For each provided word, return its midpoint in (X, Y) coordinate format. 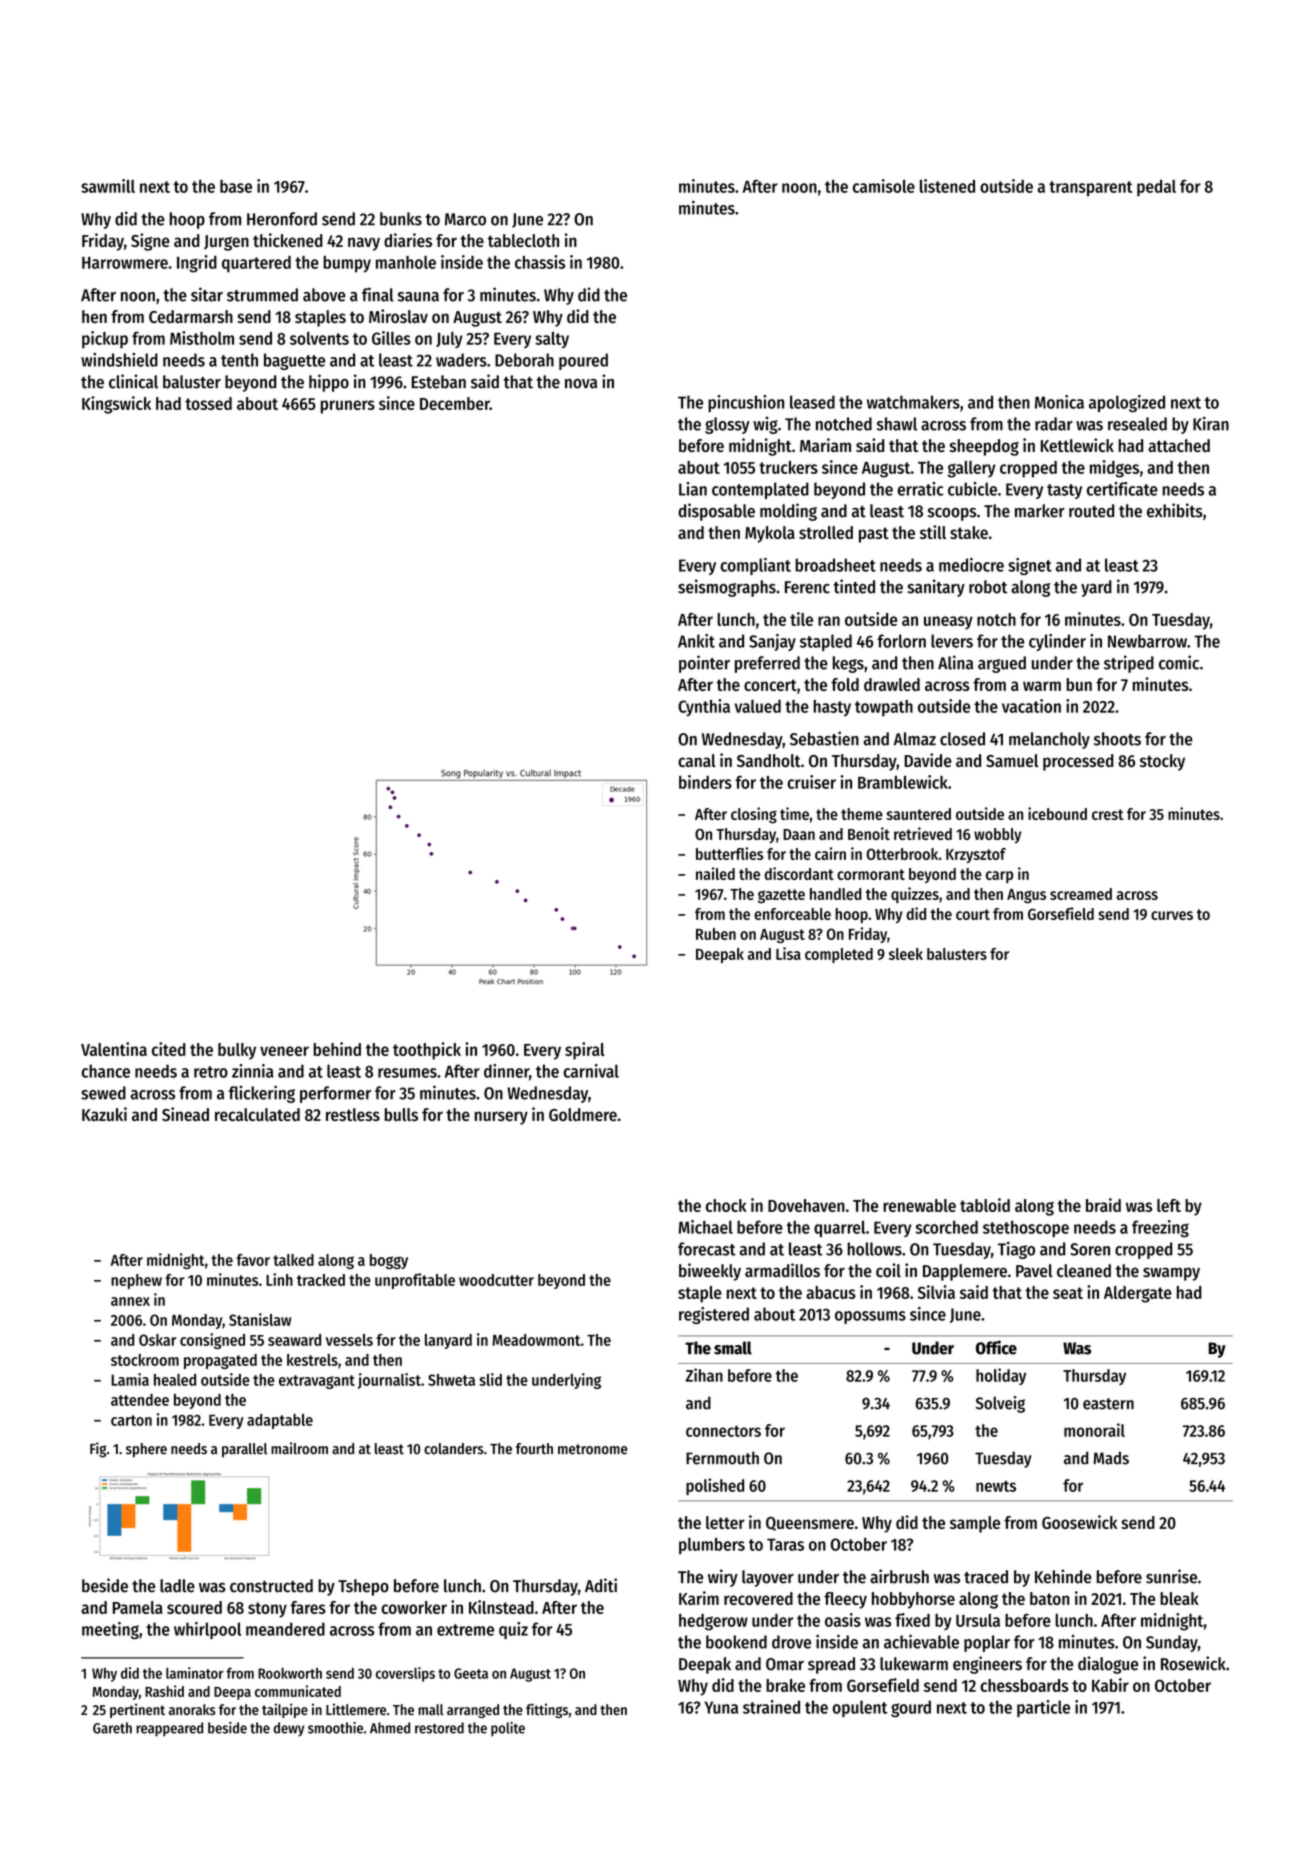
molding (788, 512)
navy (364, 244)
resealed (1137, 424)
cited (169, 1049)
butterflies (730, 853)
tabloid (985, 1205)
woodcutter (496, 1280)
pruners (348, 407)
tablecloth (523, 240)
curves (1172, 915)
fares (308, 1607)
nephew (136, 1281)
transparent (1091, 189)
